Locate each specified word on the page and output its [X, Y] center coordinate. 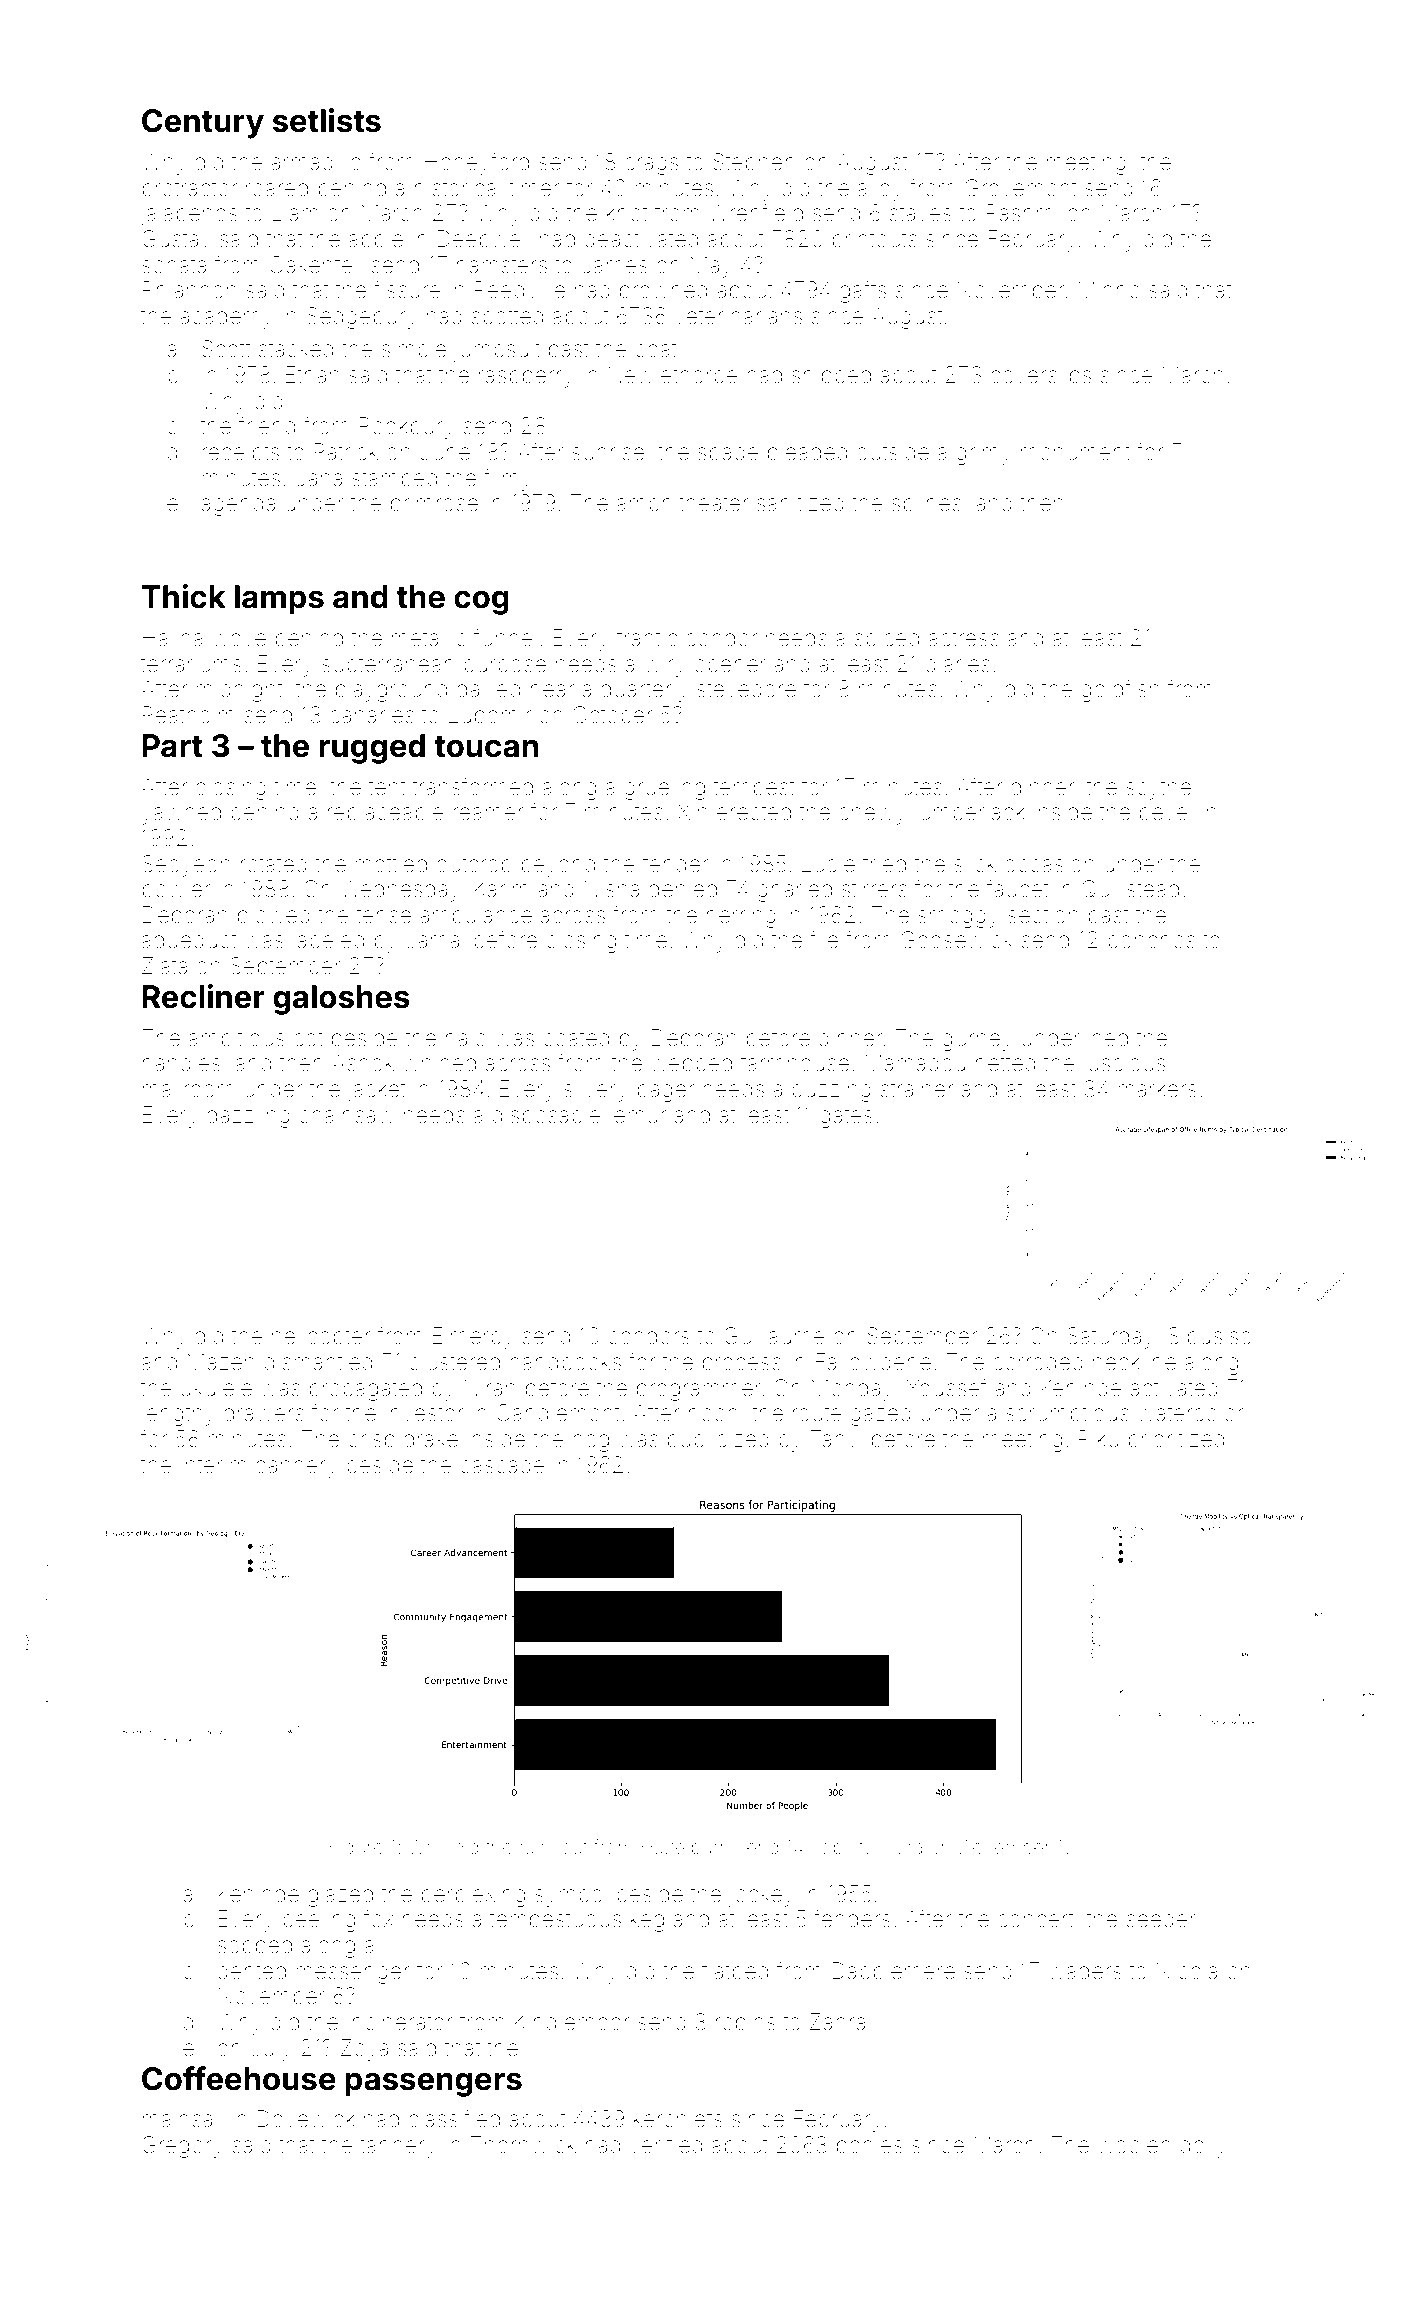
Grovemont [1021, 188]
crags [651, 166]
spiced [886, 640]
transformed [472, 786]
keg [647, 1921]
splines [926, 504]
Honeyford [477, 163]
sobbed [255, 1945]
